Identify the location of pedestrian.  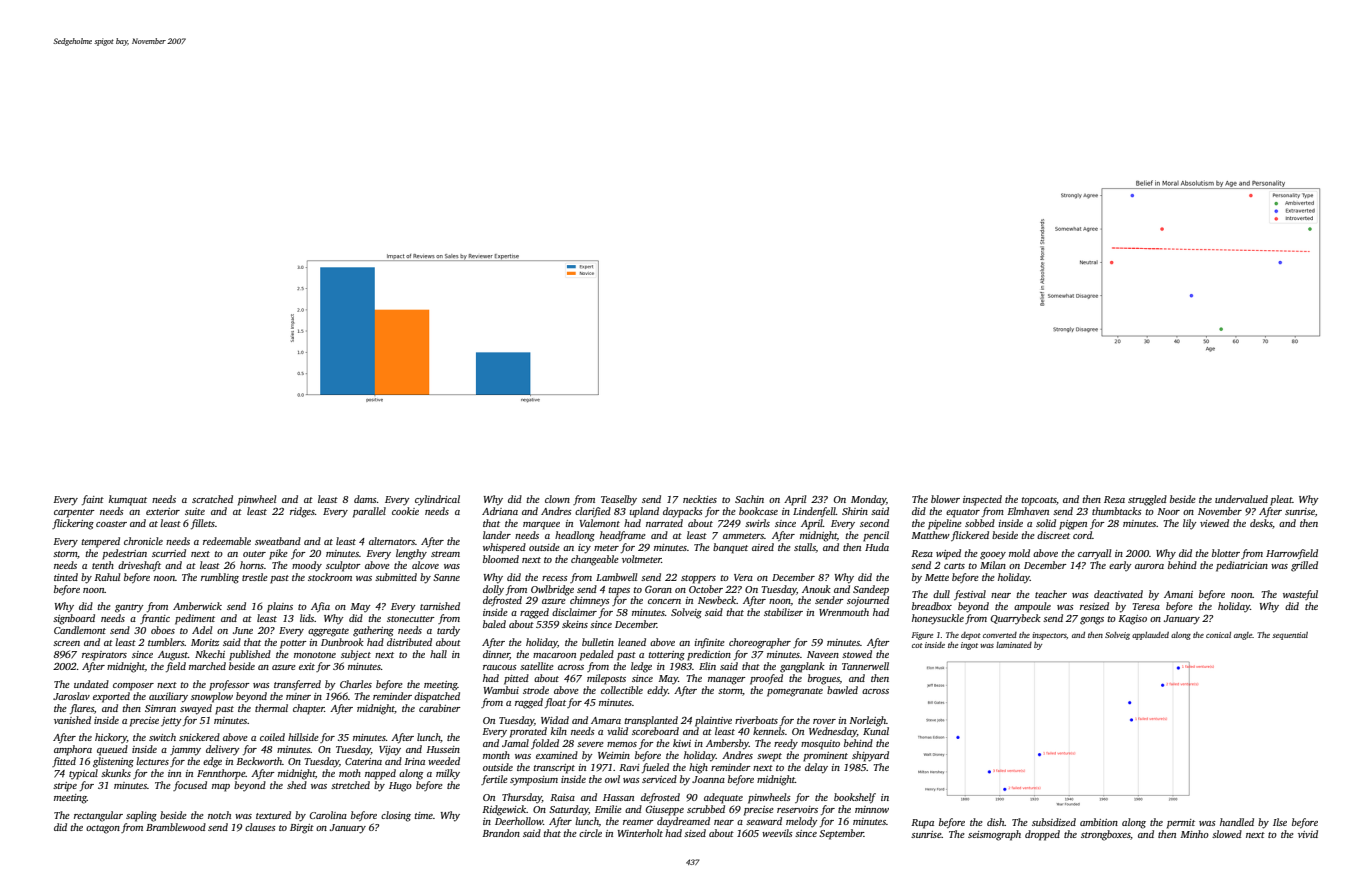
(124, 554).
